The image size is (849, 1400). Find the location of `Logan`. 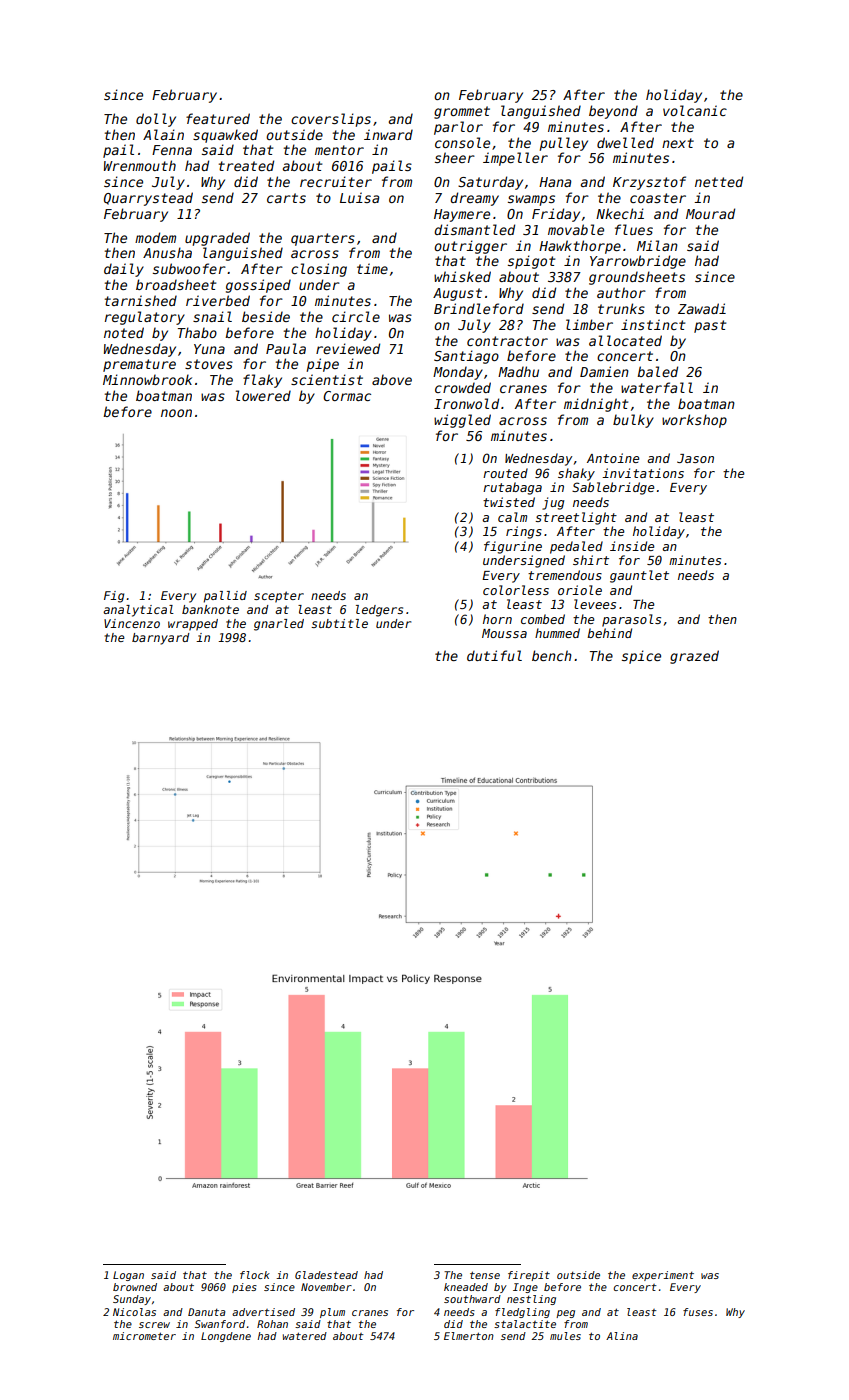

Logan is located at coordinates (128, 1276).
